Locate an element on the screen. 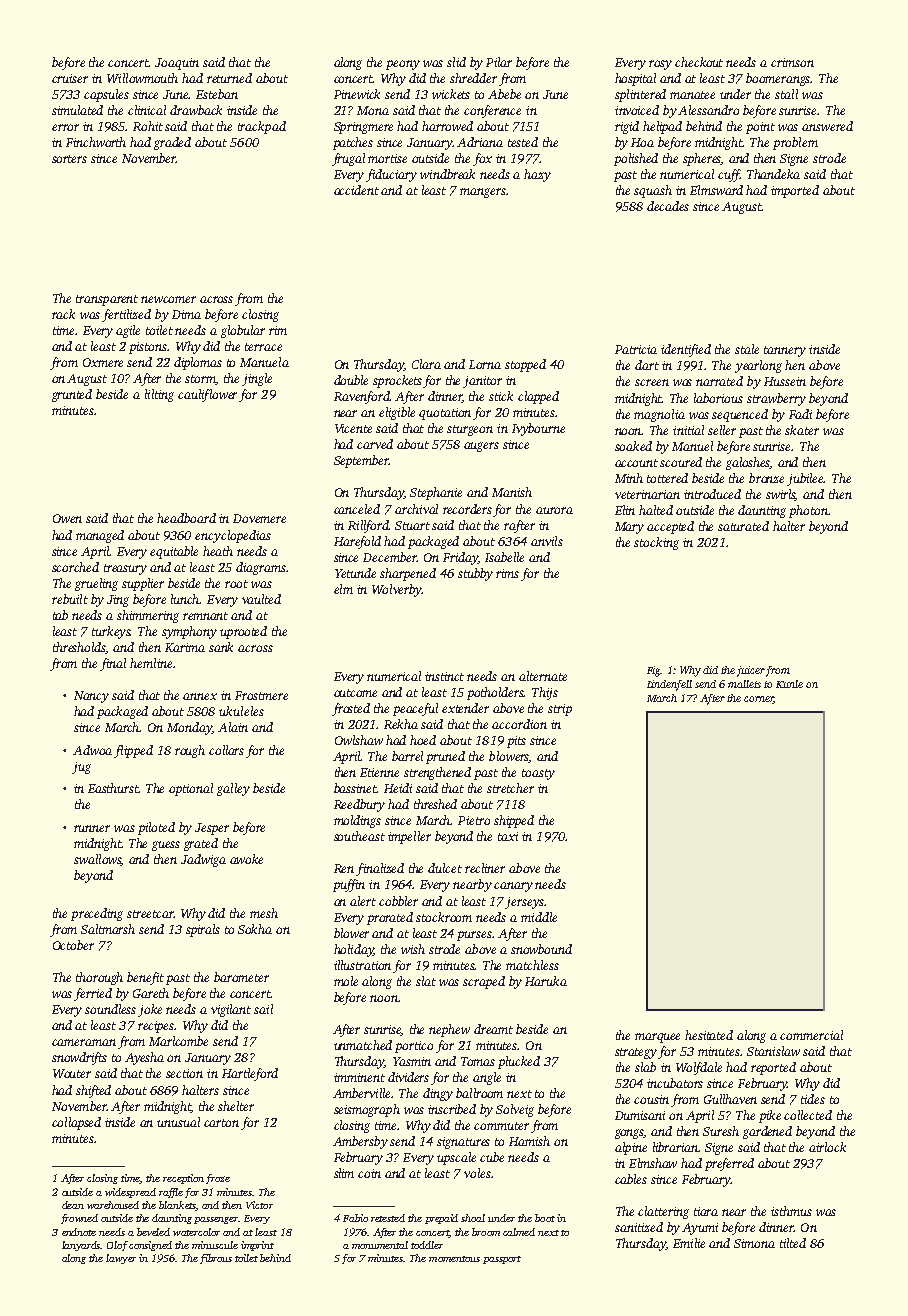 The image size is (908, 1316). hazy is located at coordinates (537, 175).
